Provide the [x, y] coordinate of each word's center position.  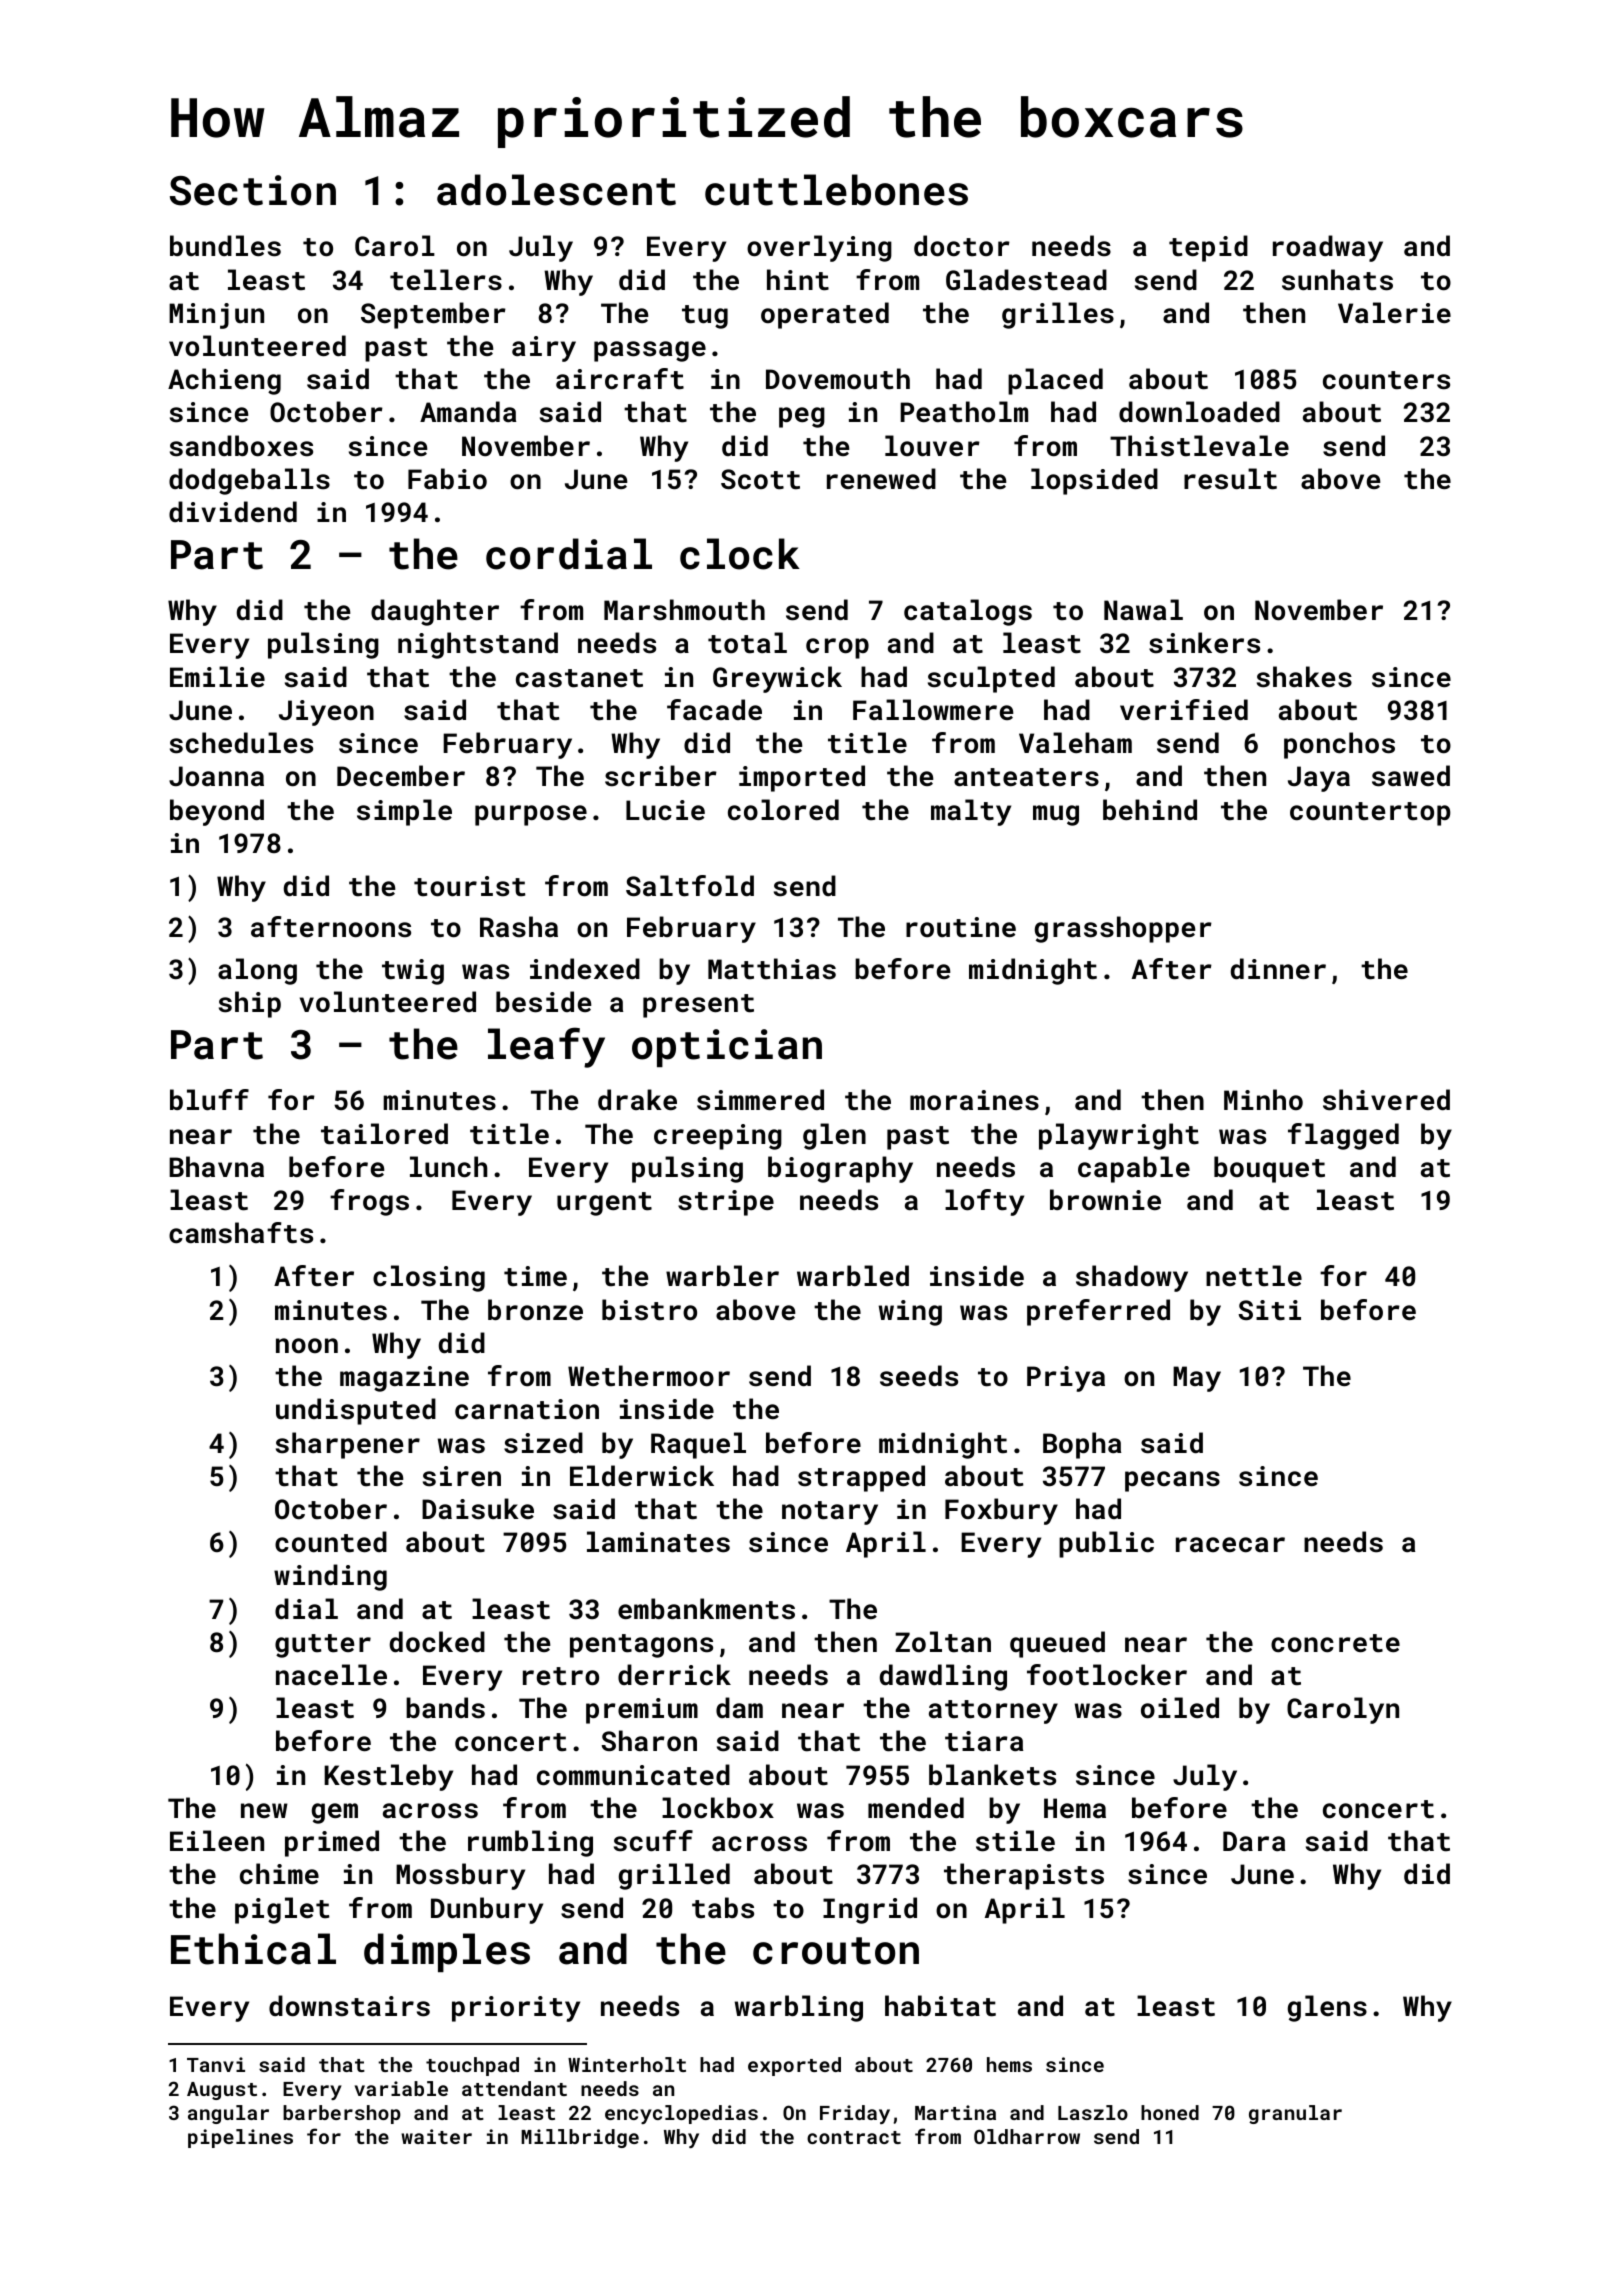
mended [916, 1807]
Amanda [468, 411]
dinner [1278, 968]
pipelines [240, 2138]
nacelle [331, 1674]
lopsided [1094, 481]
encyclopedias [681, 2114]
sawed [1411, 776]
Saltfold [690, 886]
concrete [1335, 1643]
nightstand [478, 645]
